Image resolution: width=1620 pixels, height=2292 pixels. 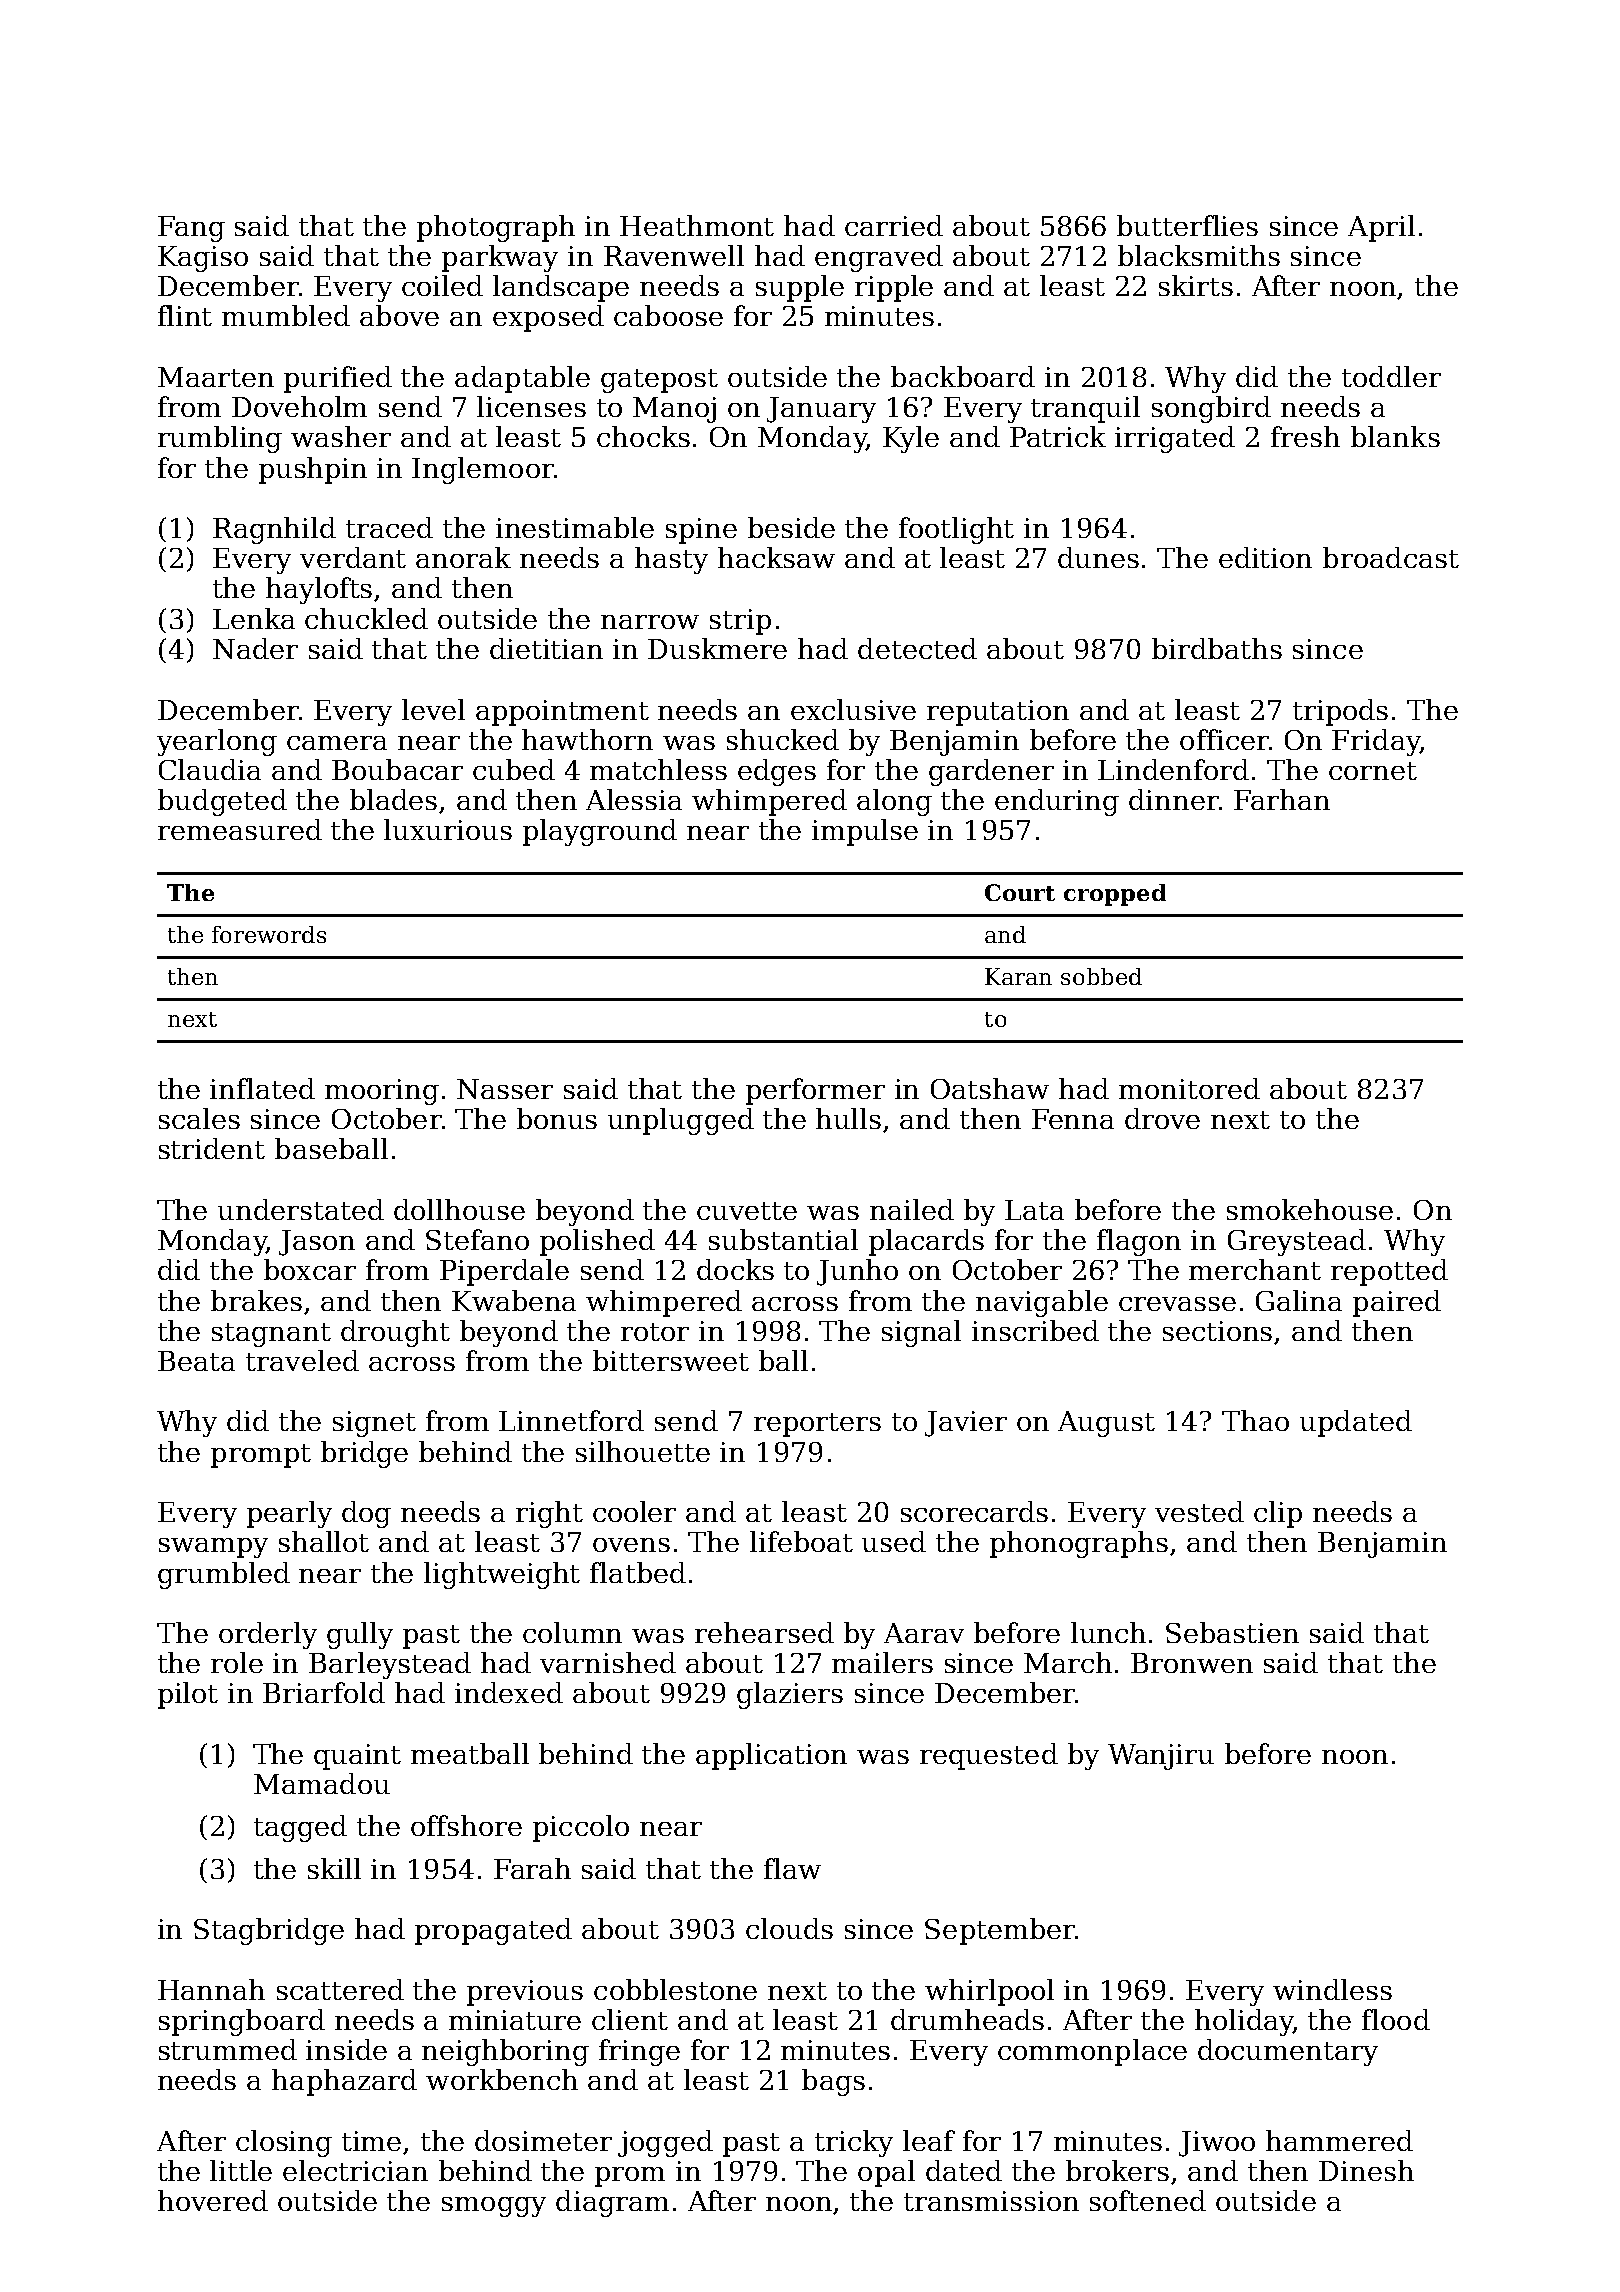 I want to click on Fang, so click(x=191, y=229).
